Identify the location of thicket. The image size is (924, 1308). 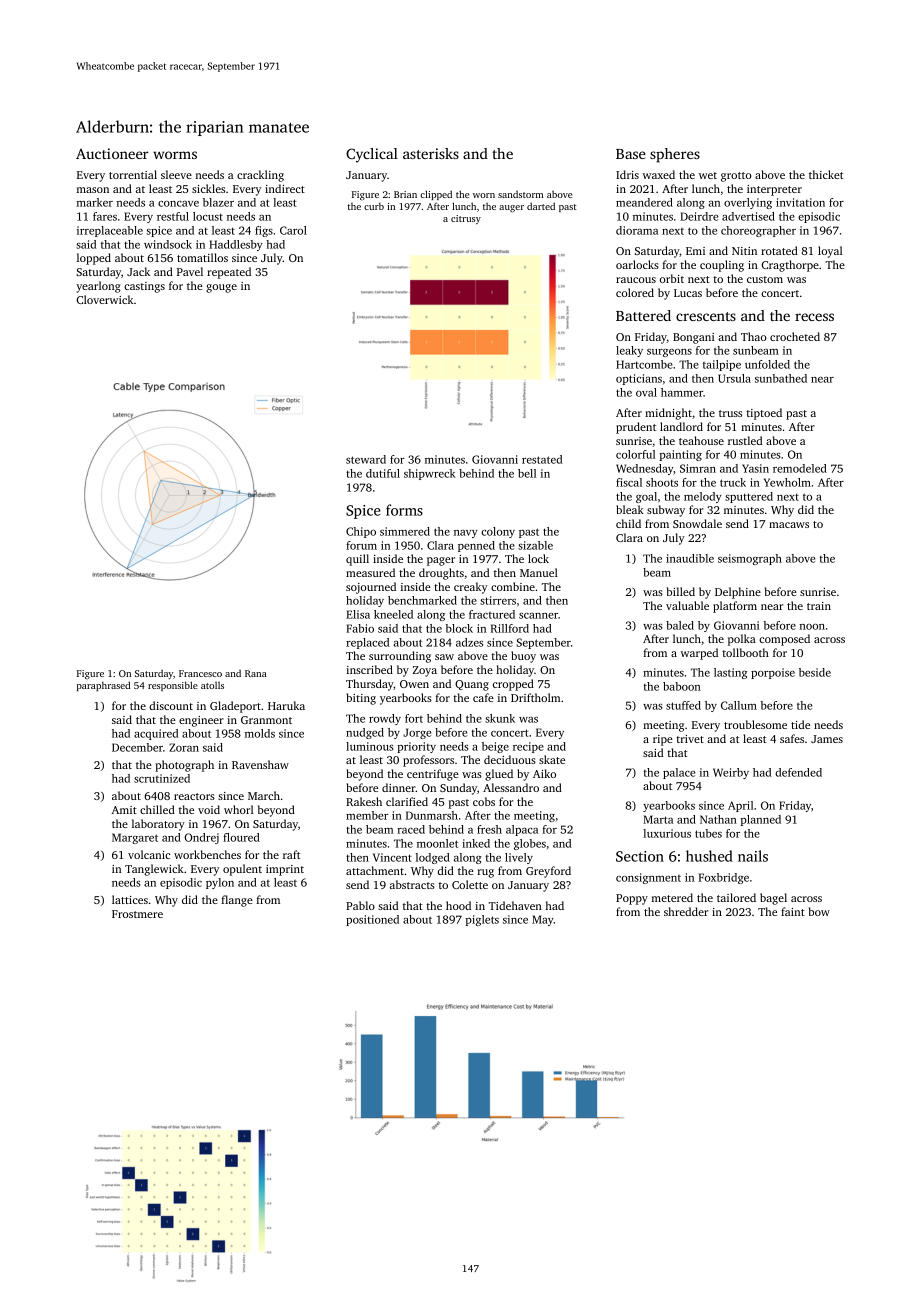
(826, 174).
